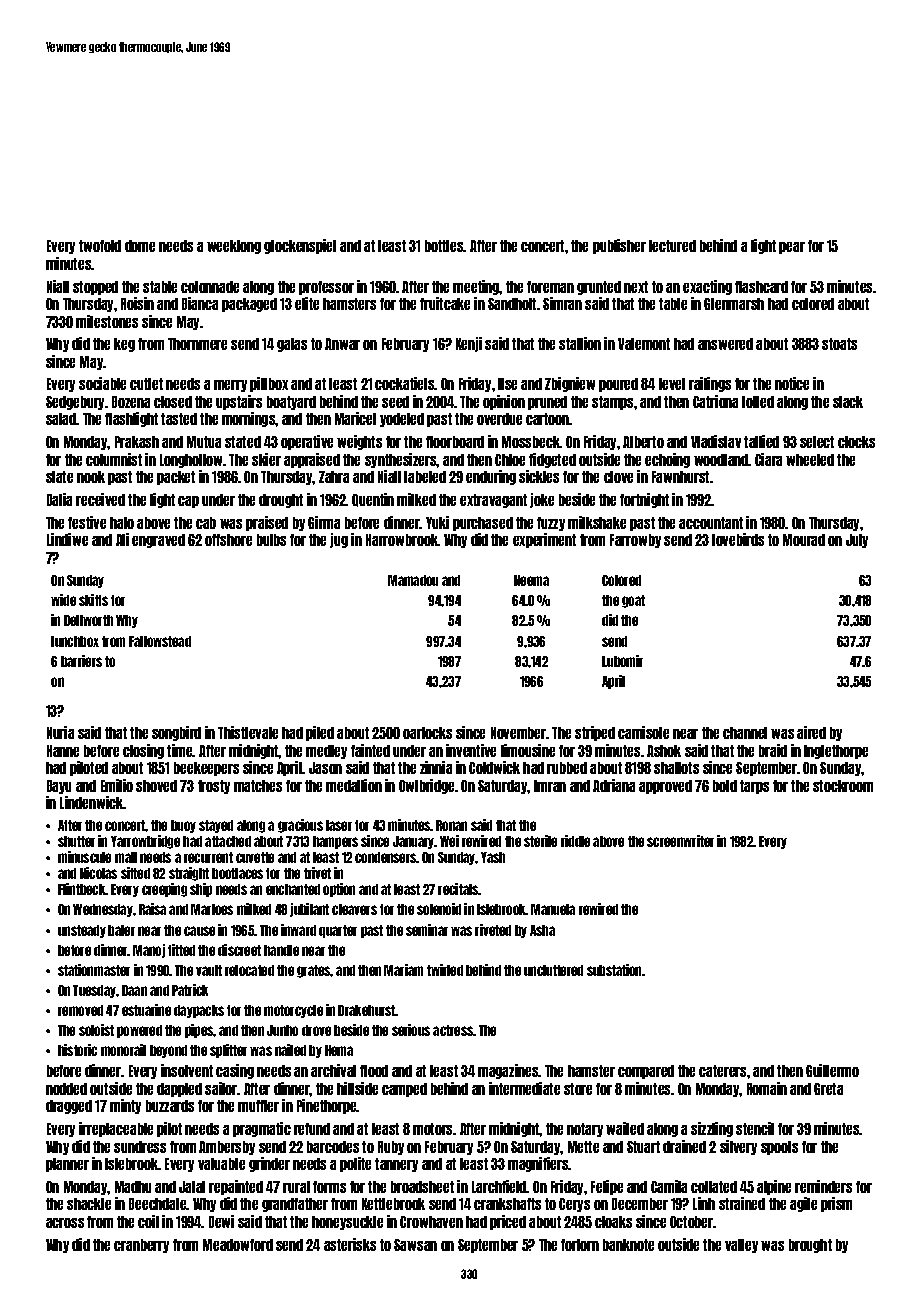 The image size is (924, 1308). What do you see at coordinates (444, 246) in the page?
I see `bottles` at bounding box center [444, 246].
